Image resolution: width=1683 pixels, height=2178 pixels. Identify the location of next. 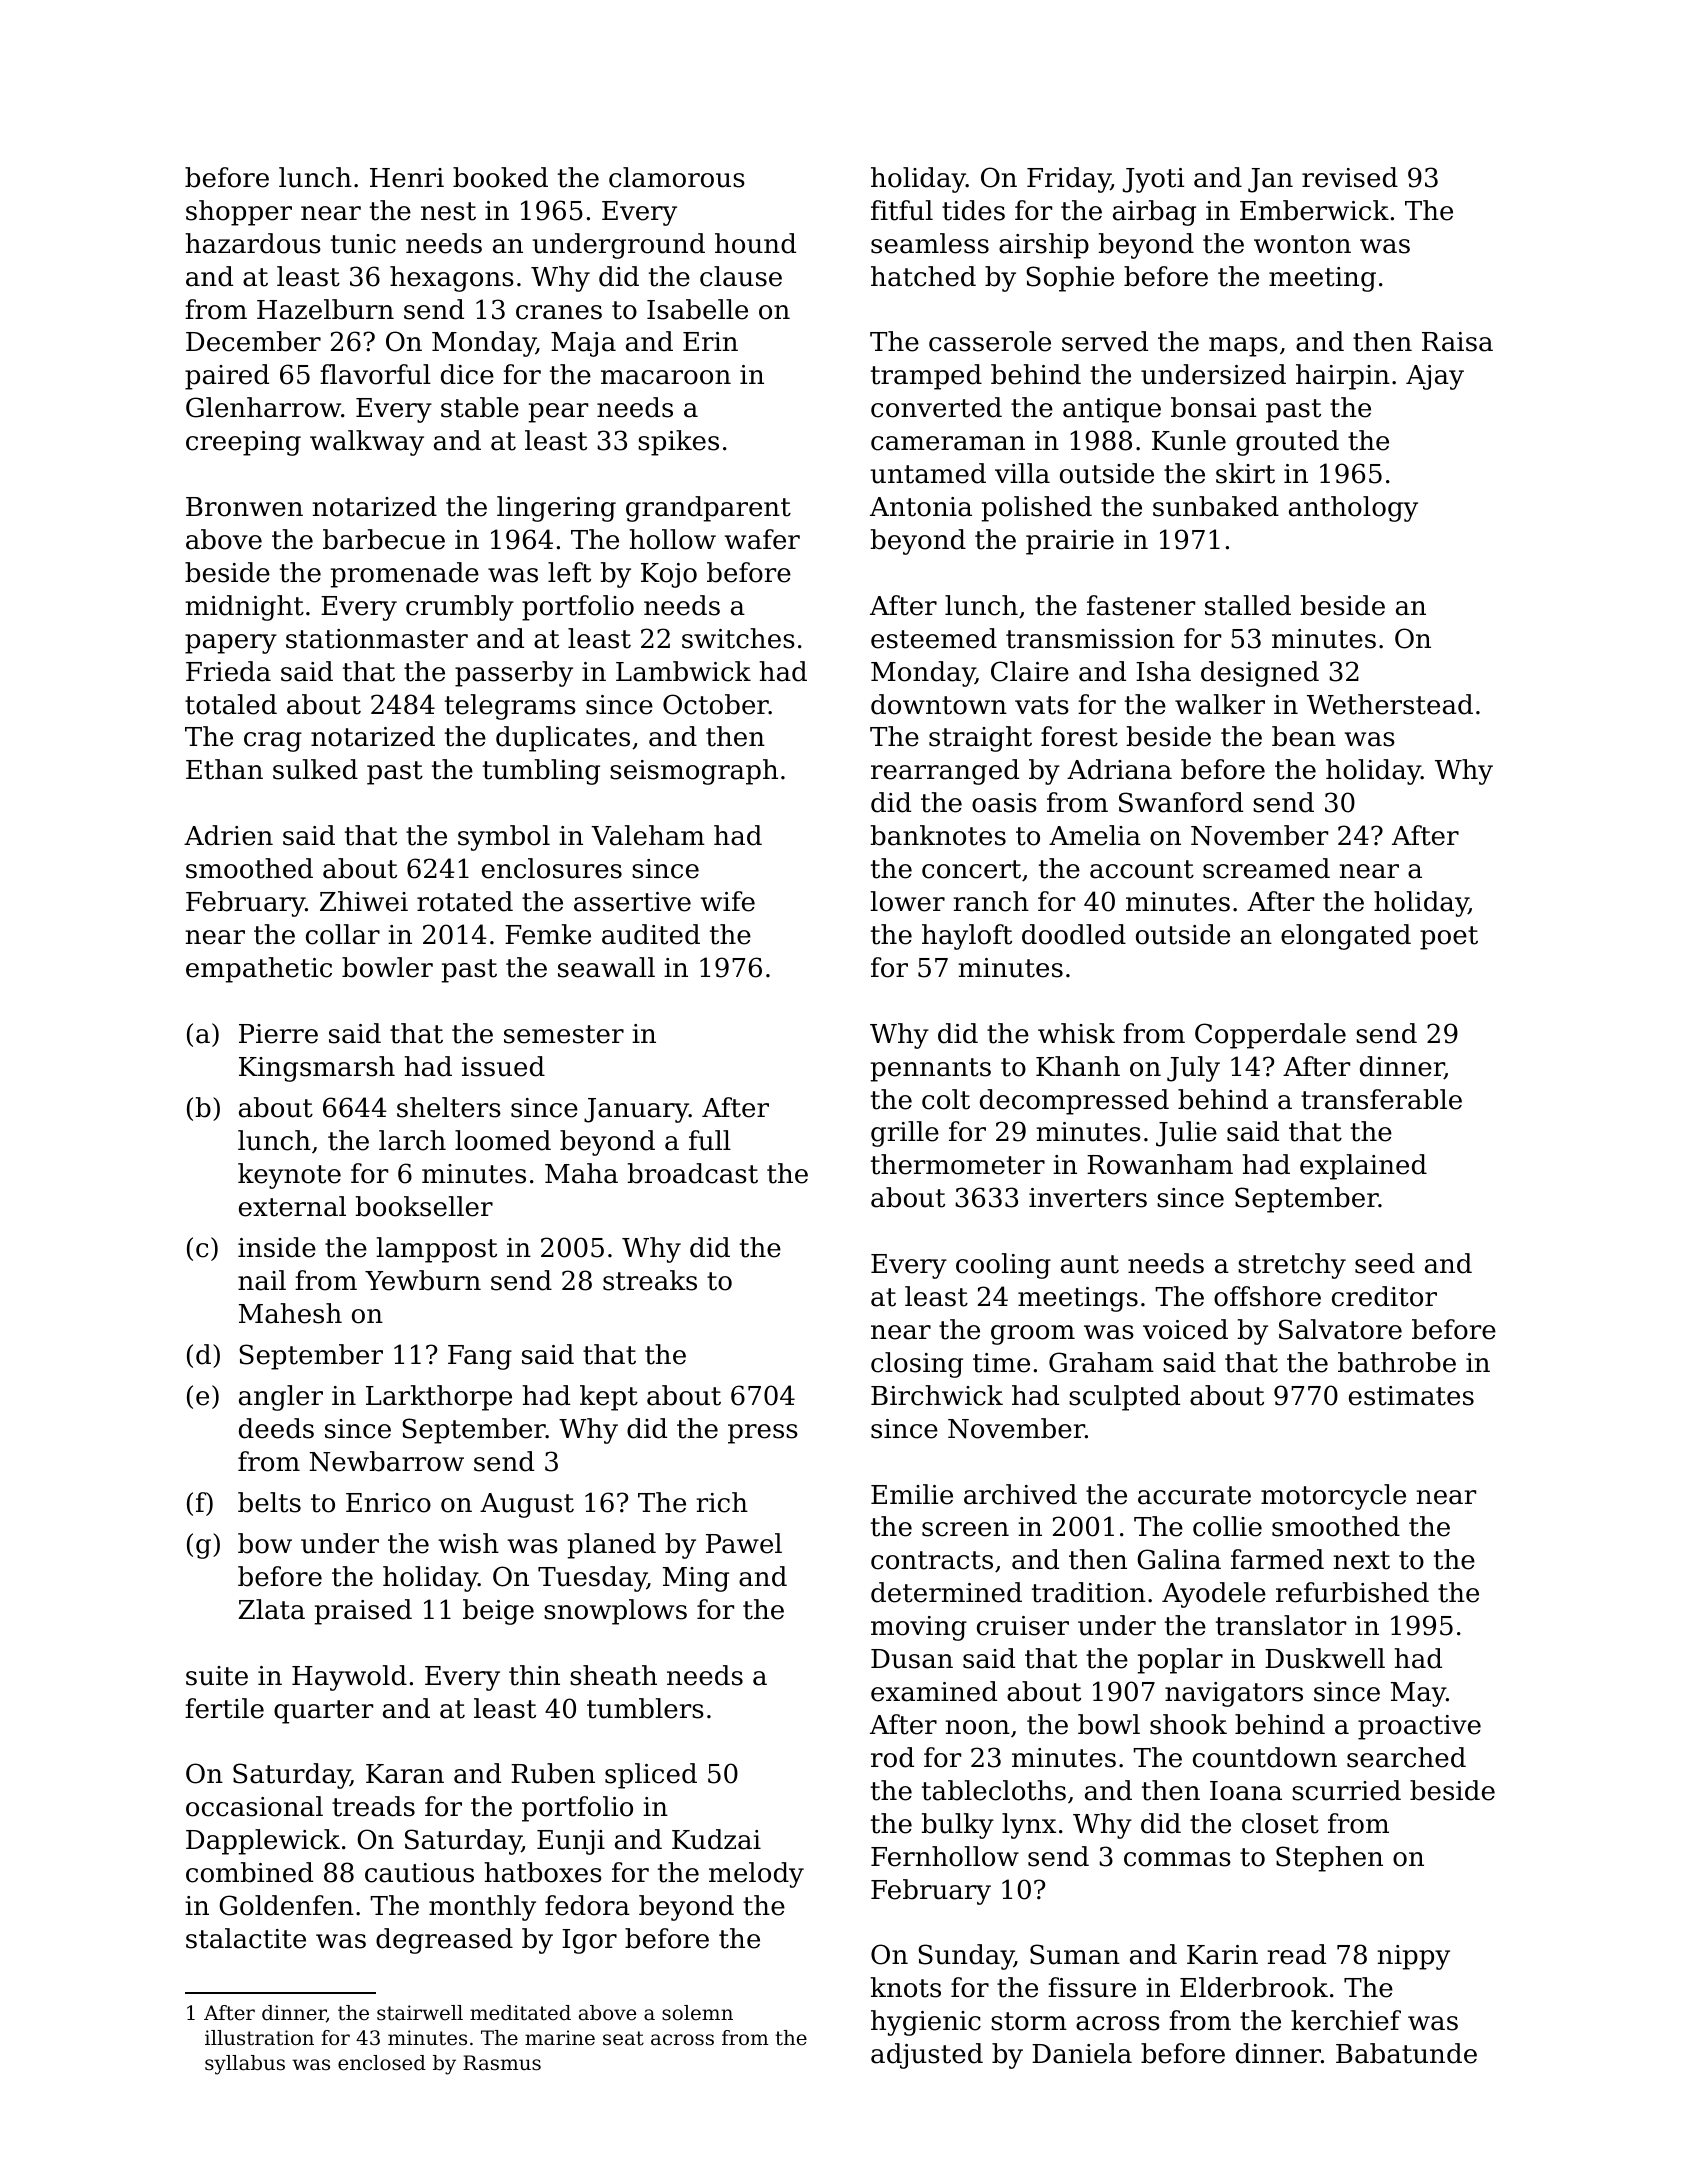
(1362, 1560).
